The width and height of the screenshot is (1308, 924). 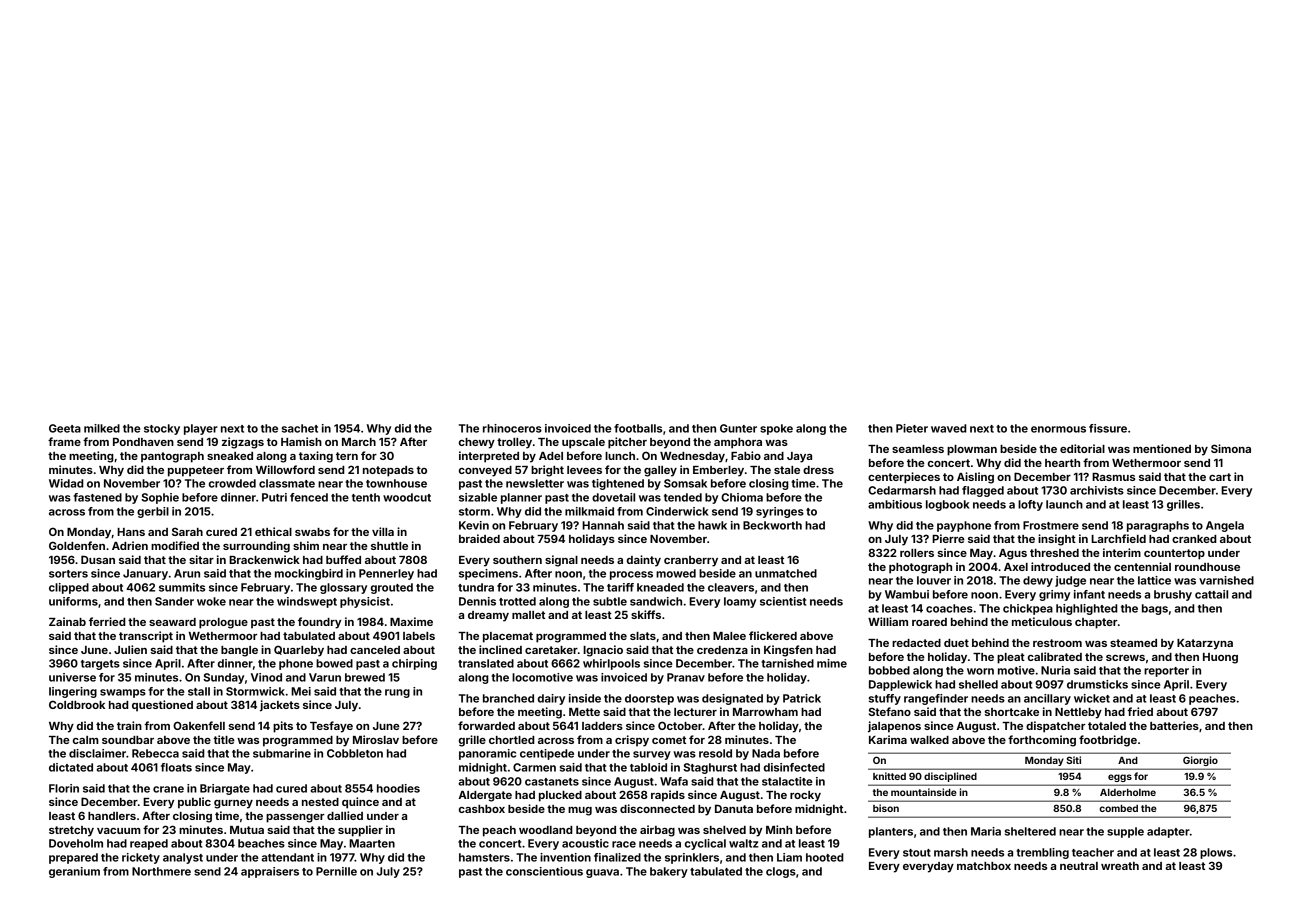 I want to click on geranium, so click(x=74, y=872).
